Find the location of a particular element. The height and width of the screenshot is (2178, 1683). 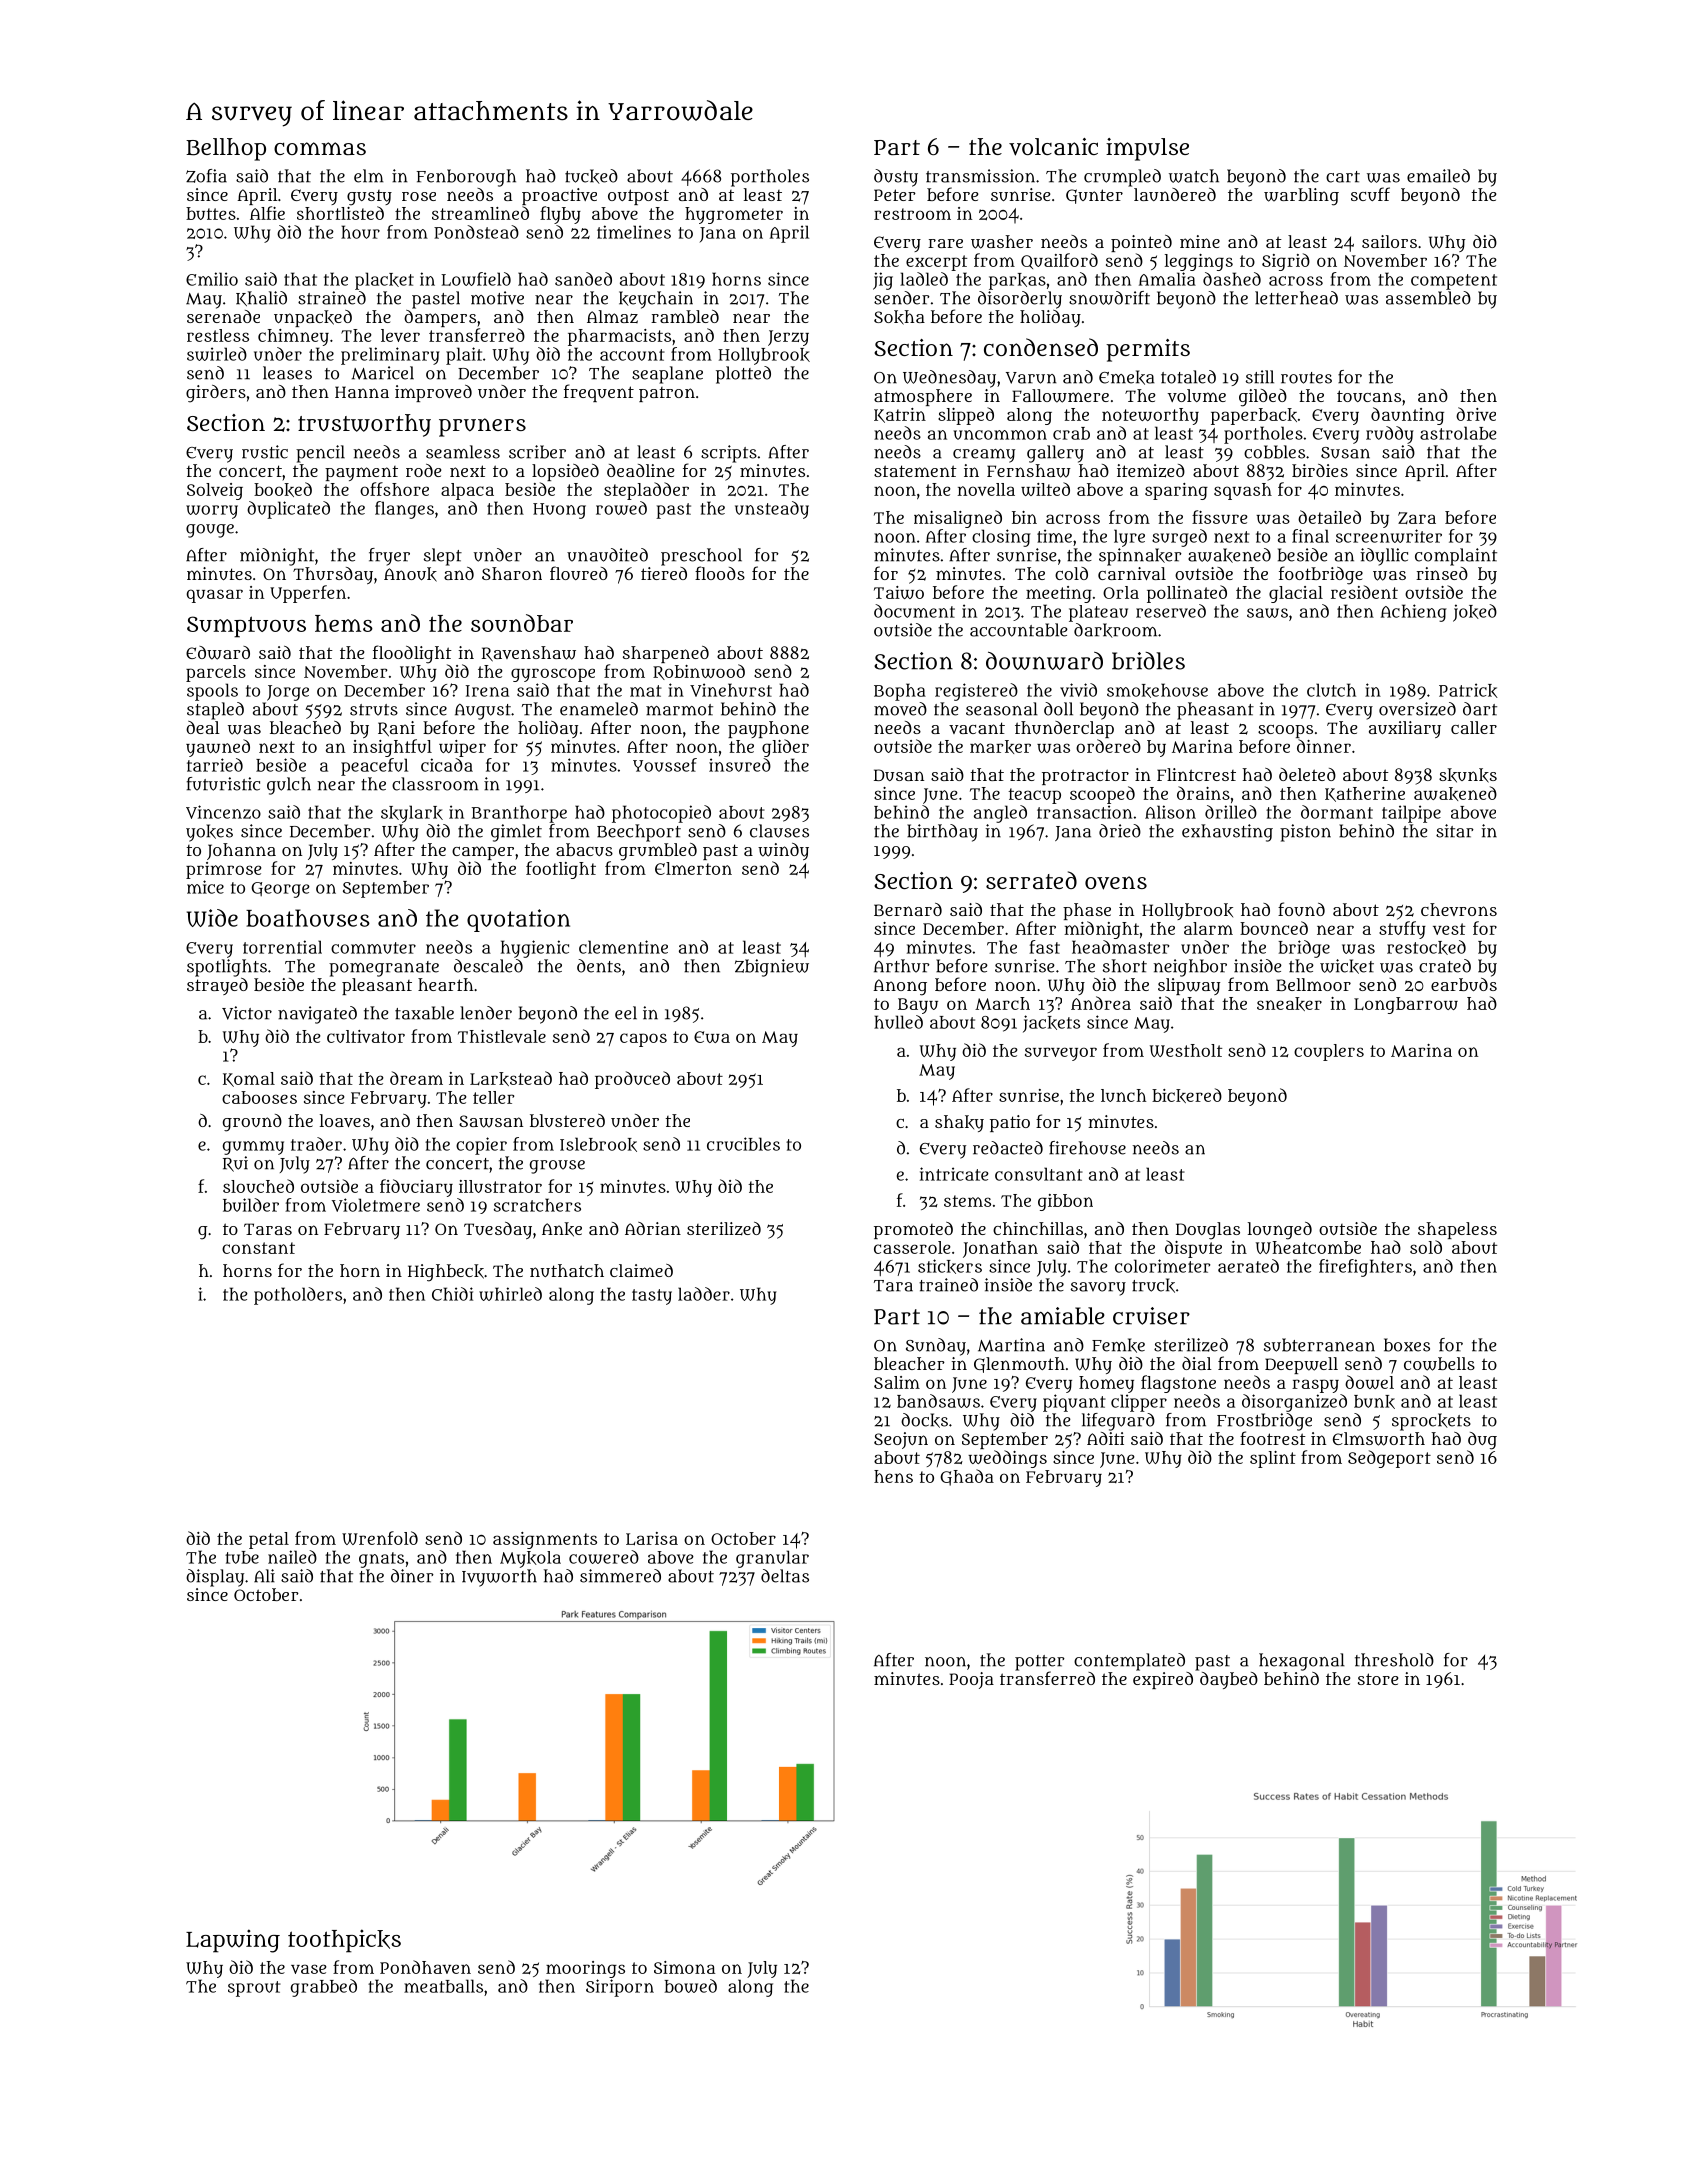

bowed is located at coordinates (690, 1986).
